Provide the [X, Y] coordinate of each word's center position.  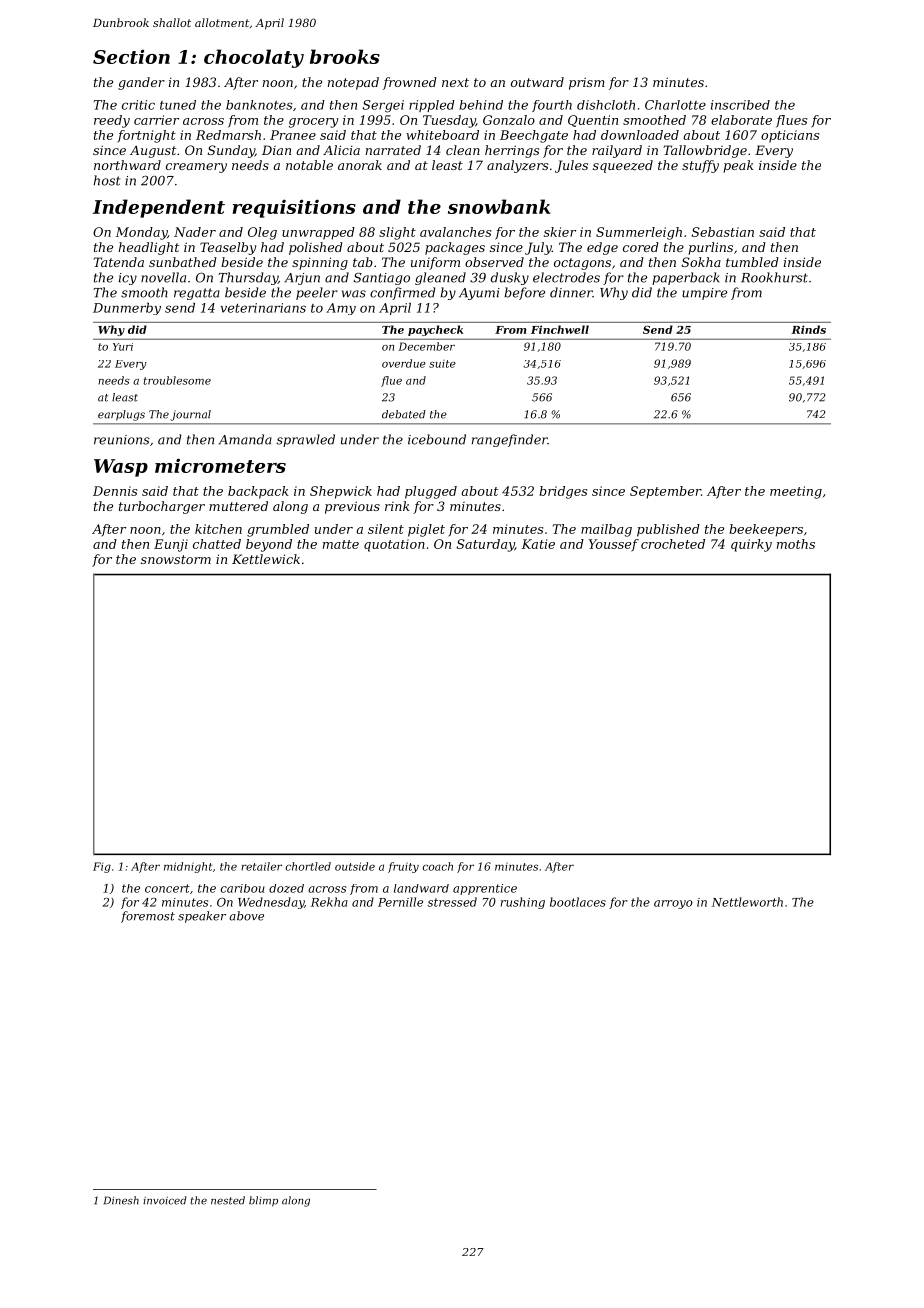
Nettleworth [747, 902]
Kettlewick [266, 559]
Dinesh [121, 1200]
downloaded [640, 135]
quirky [751, 545]
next [455, 82]
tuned [178, 105]
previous [352, 507]
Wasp [121, 468]
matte [341, 544]
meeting [796, 492]
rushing [523, 903]
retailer [261, 866]
